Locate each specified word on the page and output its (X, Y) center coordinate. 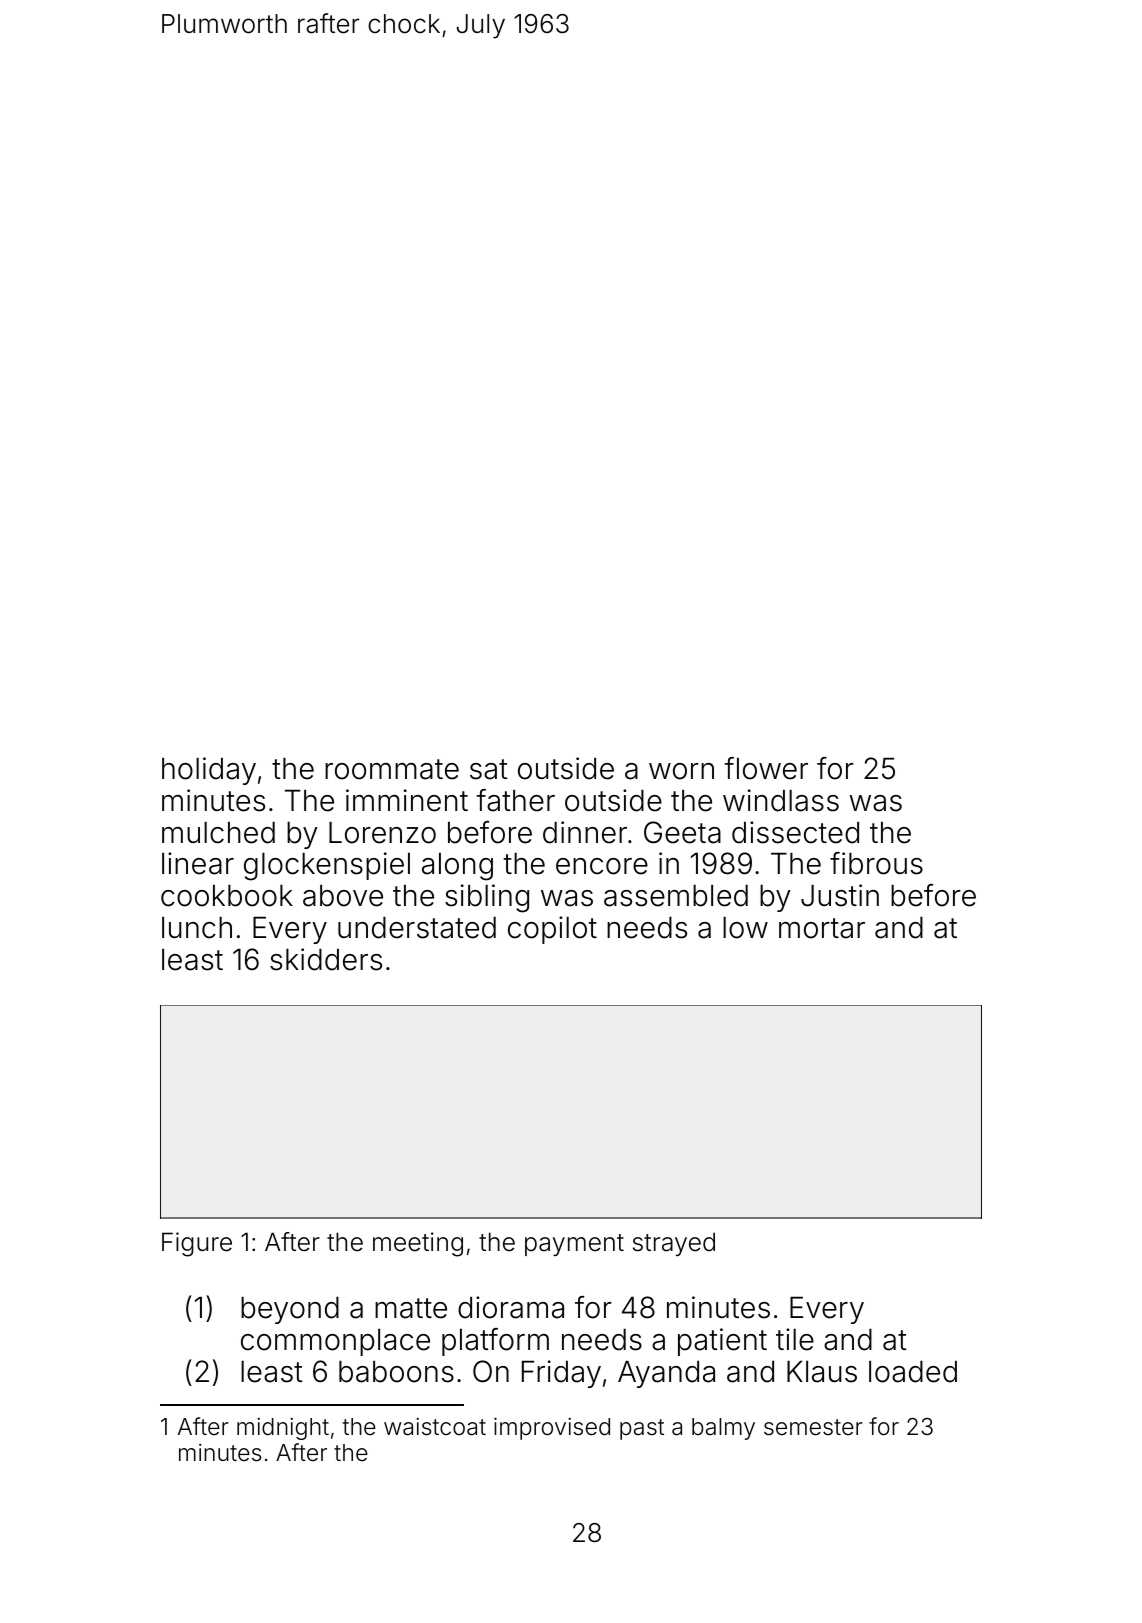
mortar (822, 928)
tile (795, 1339)
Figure (197, 1244)
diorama (511, 1307)
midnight (283, 1429)
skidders (326, 959)
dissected (795, 832)
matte (411, 1308)
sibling (487, 898)
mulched (218, 833)
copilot (552, 930)
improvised (552, 1429)
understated (417, 928)
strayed (674, 1244)
